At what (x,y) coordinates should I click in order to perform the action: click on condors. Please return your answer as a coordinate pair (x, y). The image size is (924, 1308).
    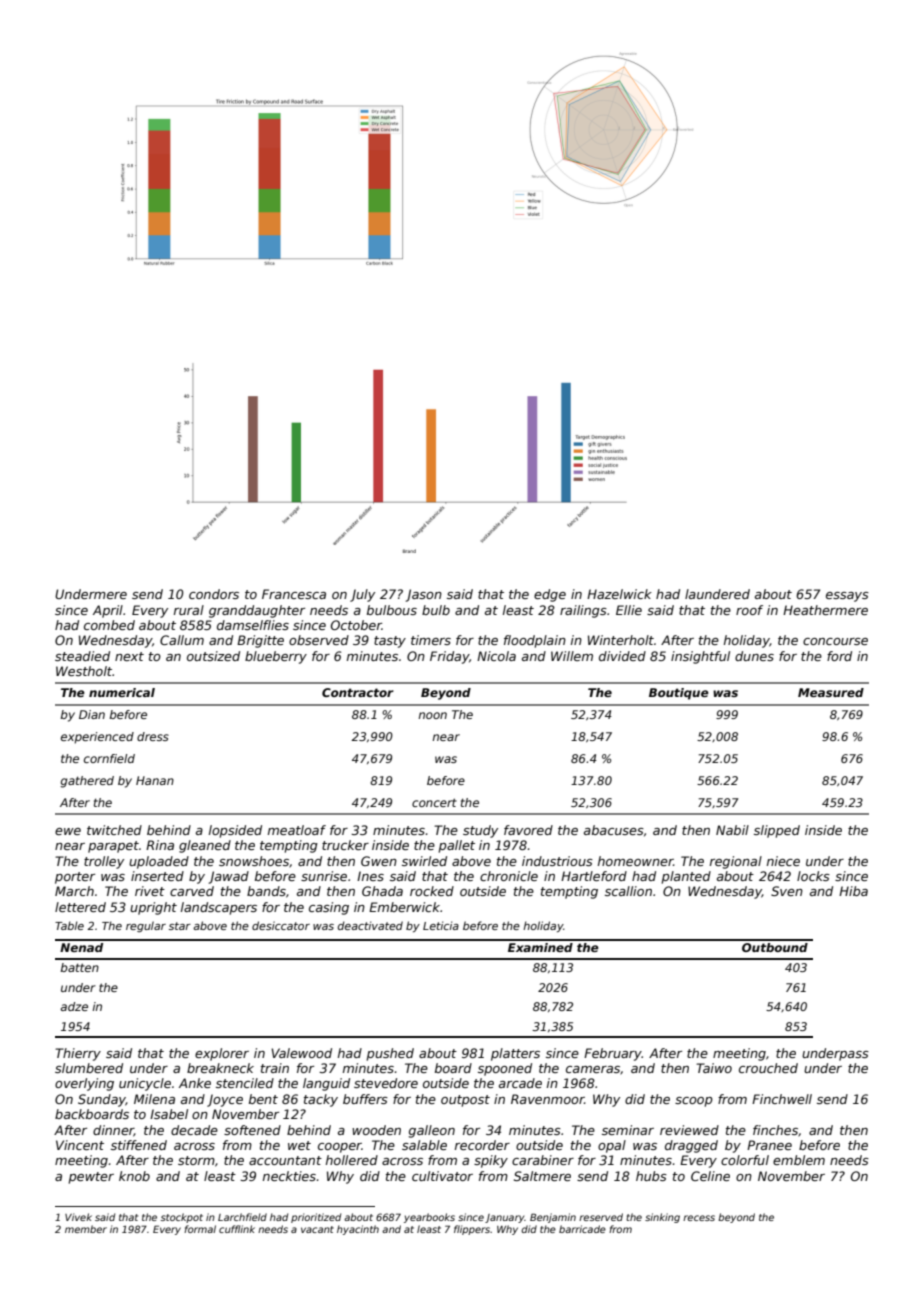
    Looking at the image, I should click on (214, 594).
